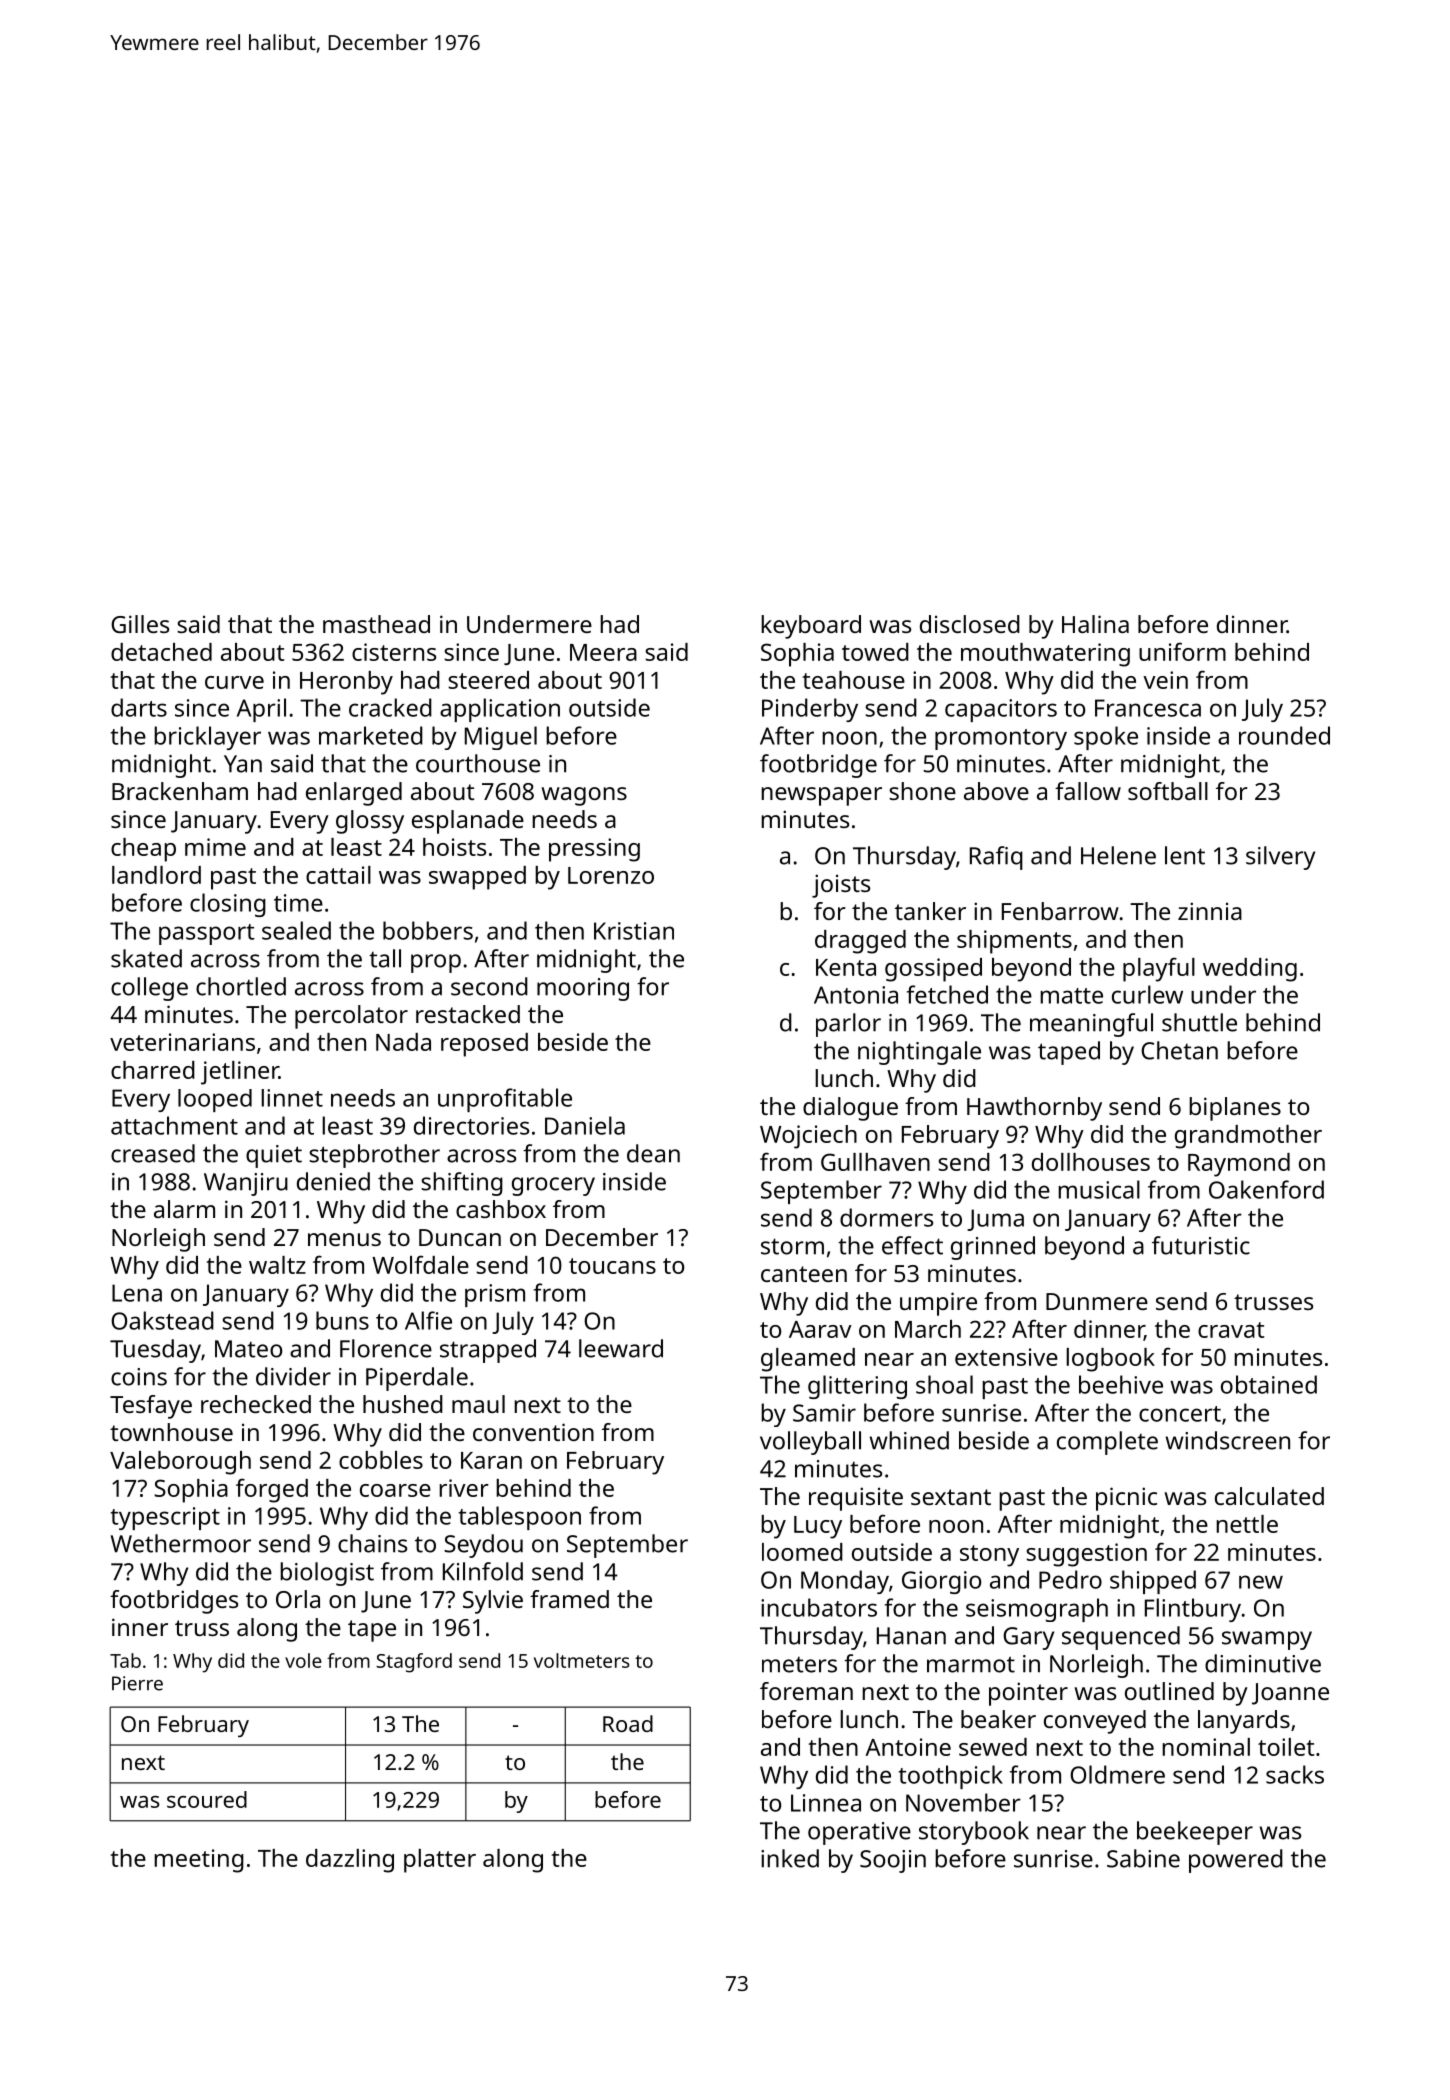 The image size is (1450, 2100). I want to click on disclosed, so click(970, 624).
